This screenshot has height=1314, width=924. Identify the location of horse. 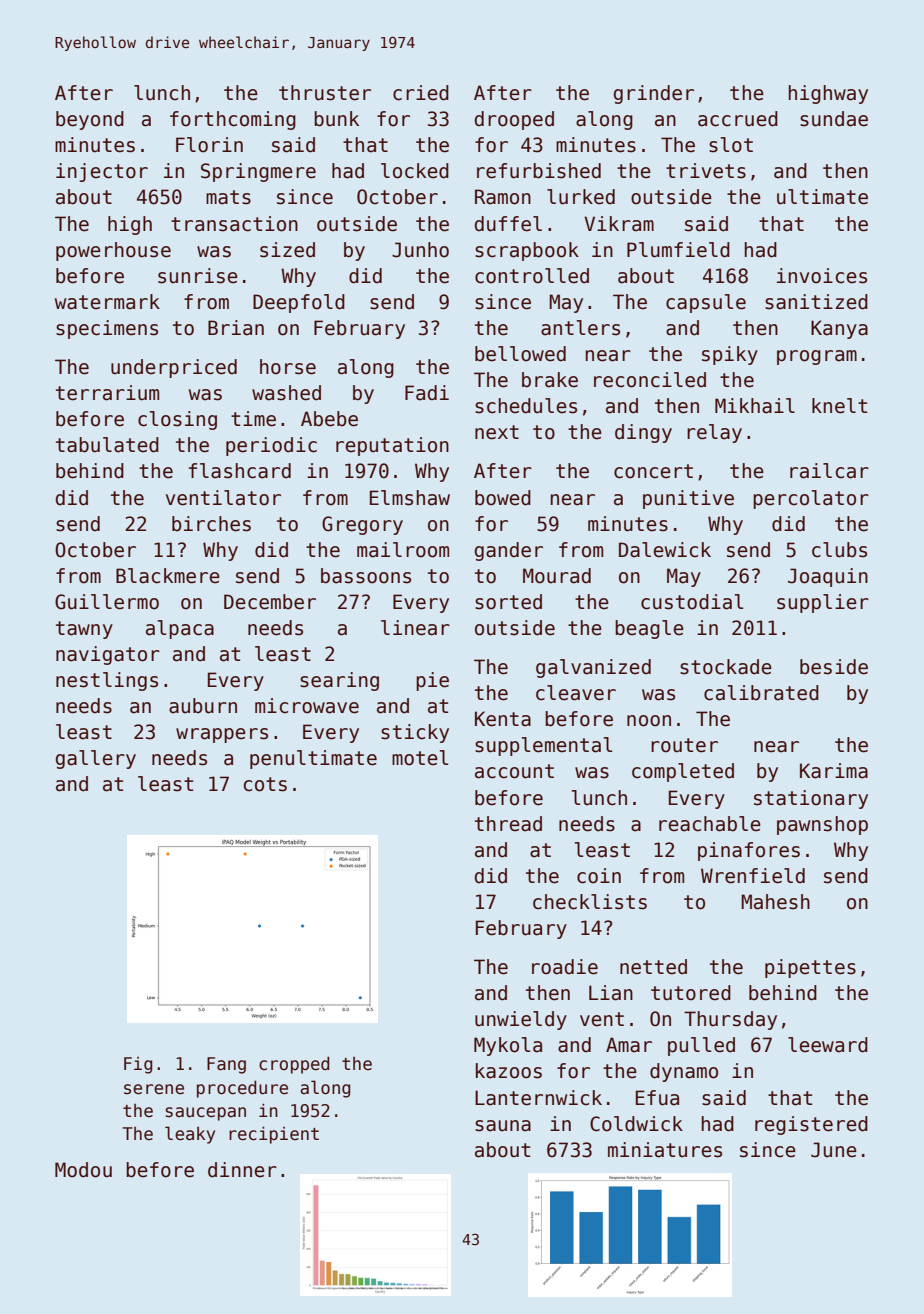
(288, 367).
